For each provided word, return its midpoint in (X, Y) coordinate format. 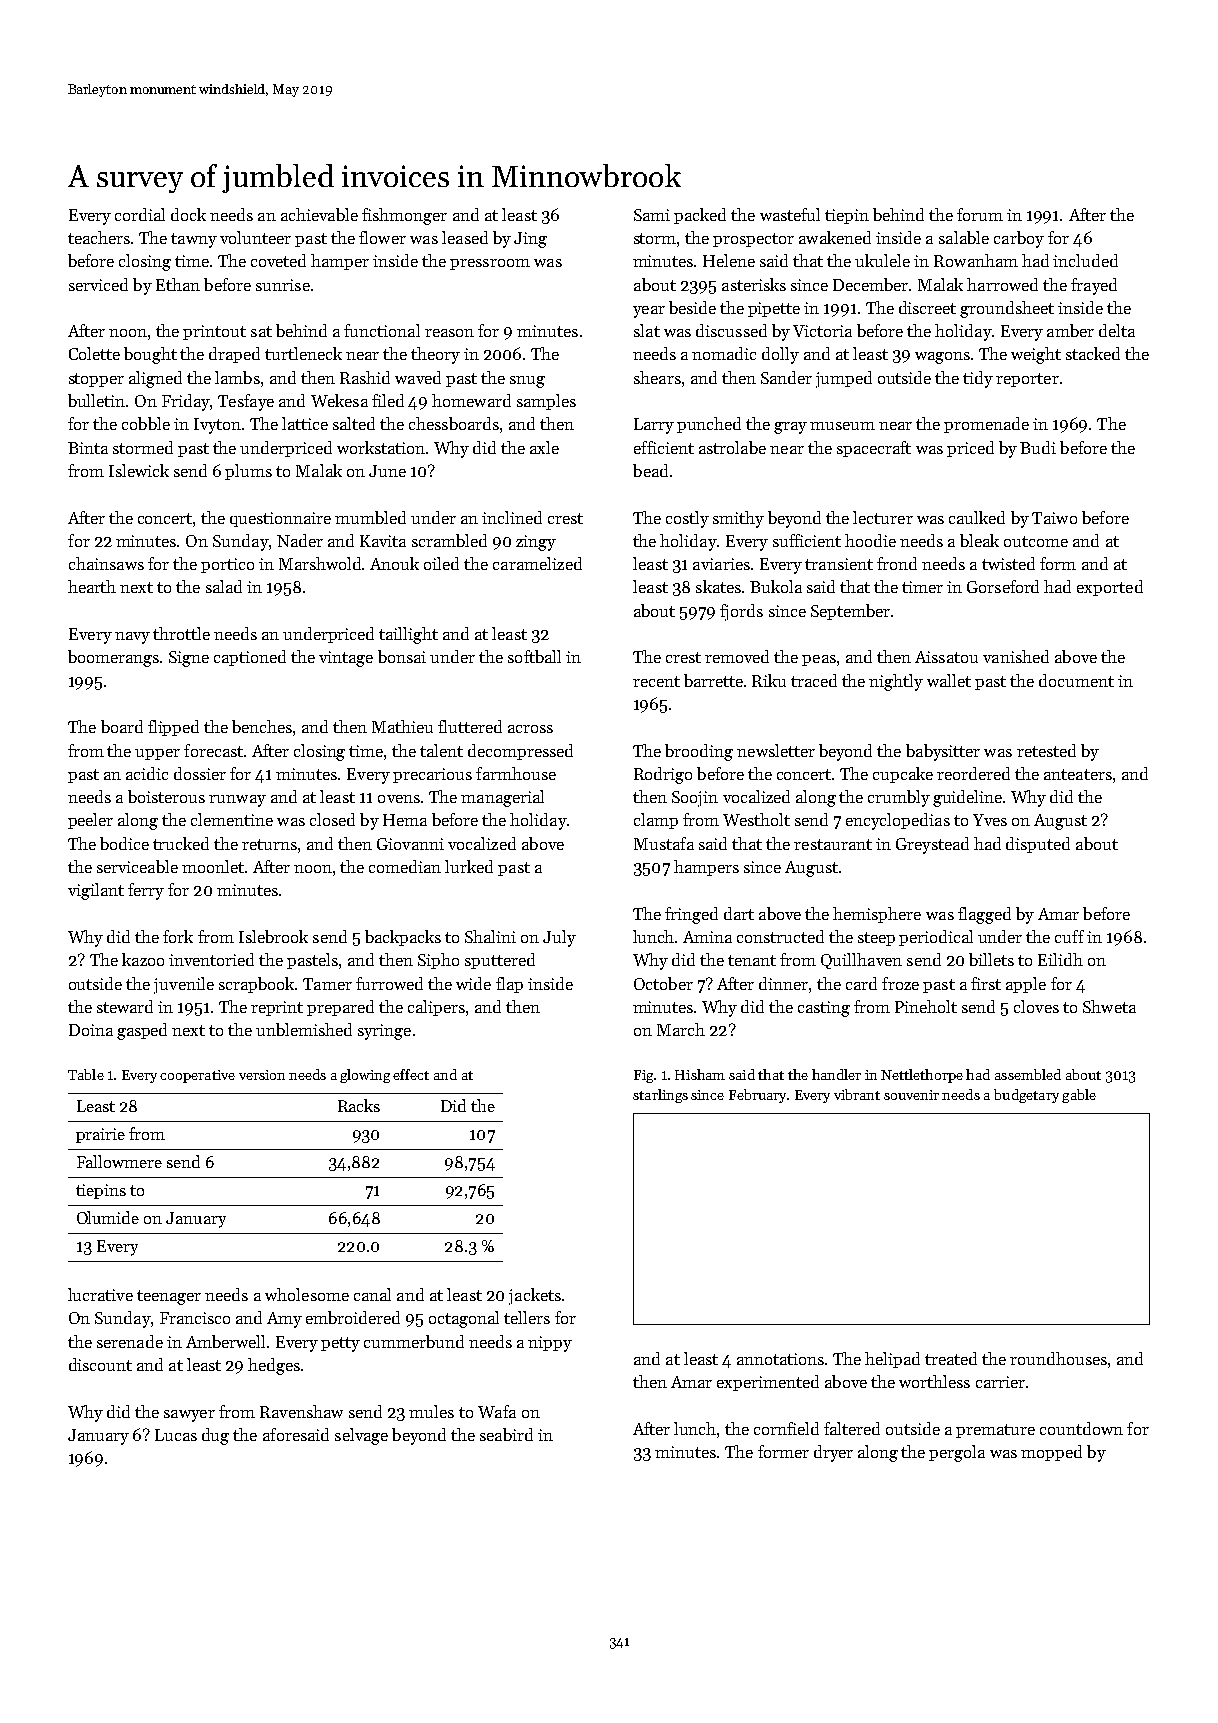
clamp (656, 821)
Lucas (176, 1435)
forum (980, 214)
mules (431, 1411)
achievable (319, 214)
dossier (200, 773)
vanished (1016, 656)
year (649, 312)
